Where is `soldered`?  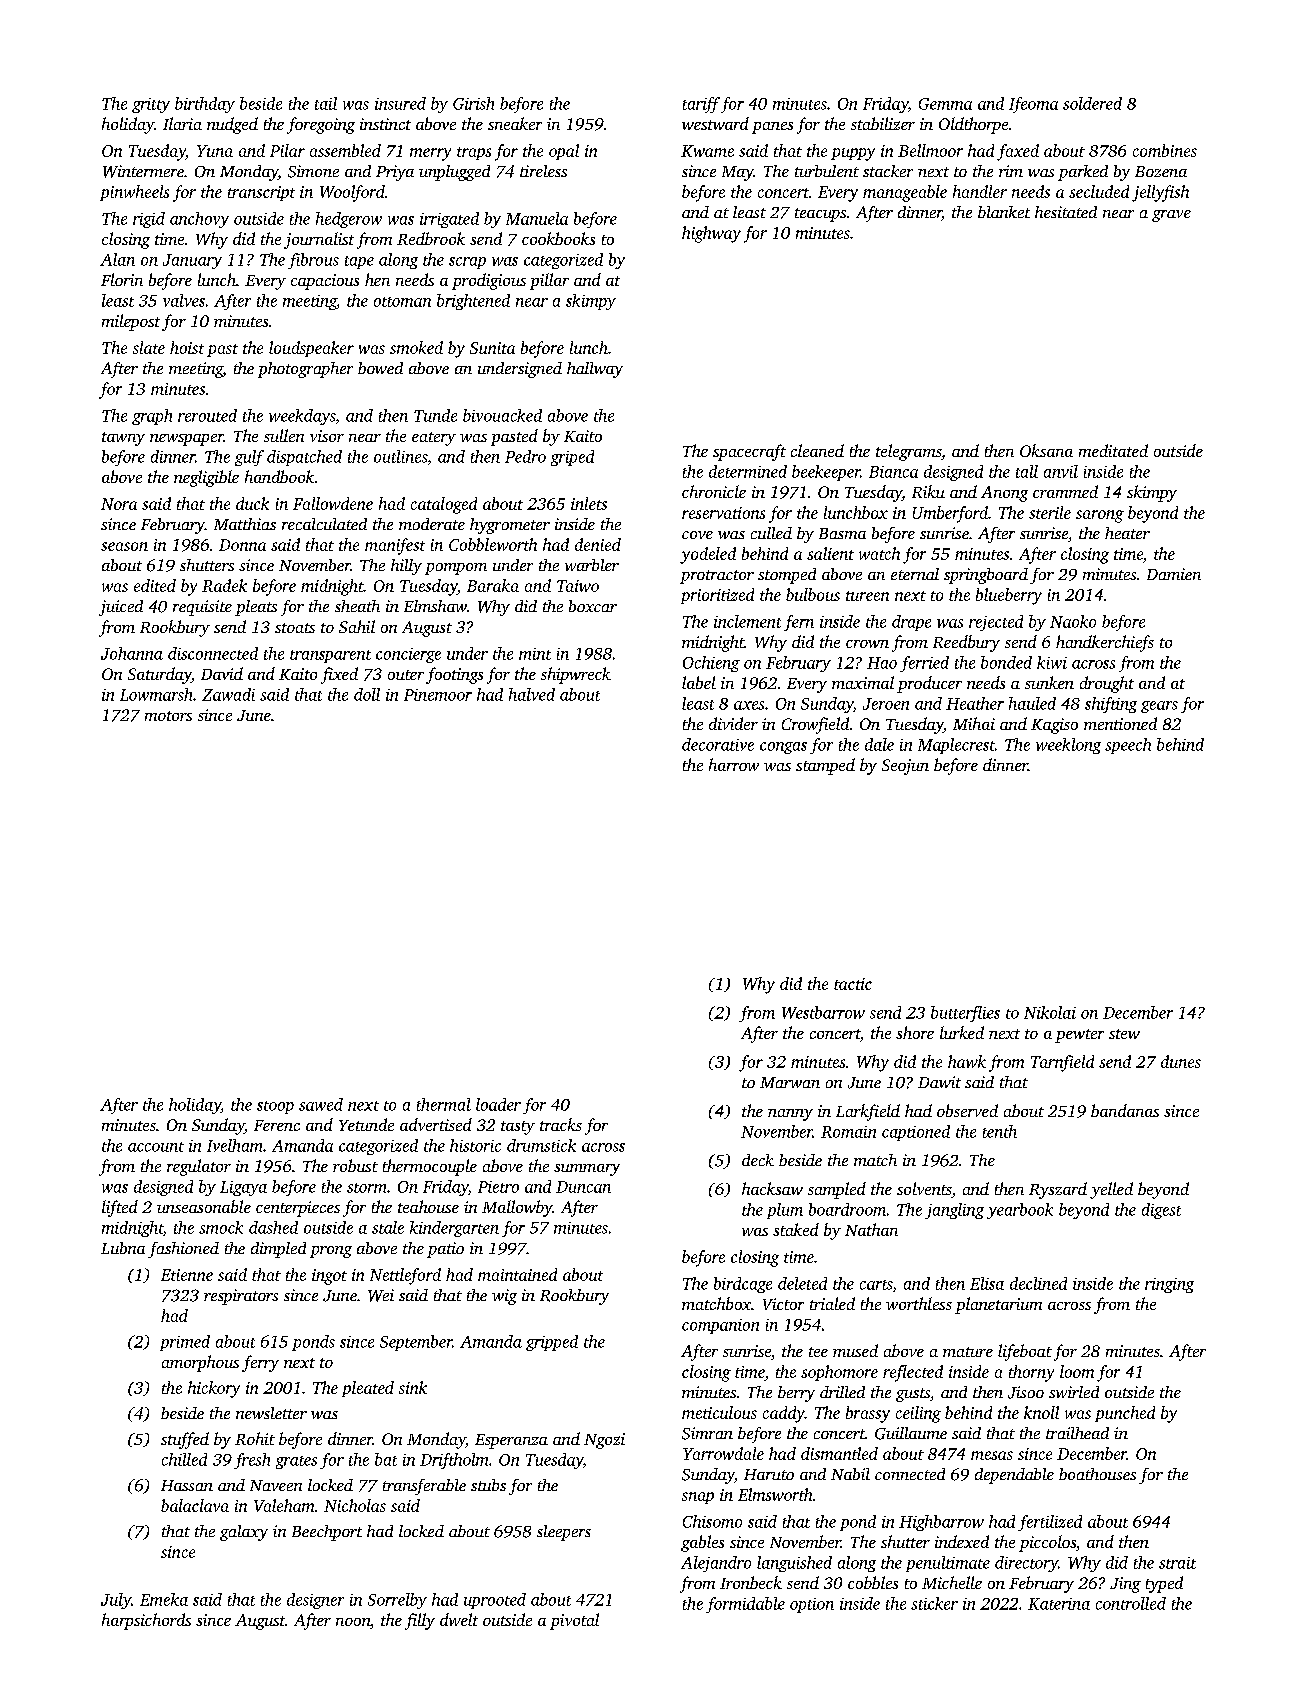
soldered is located at coordinates (1092, 103).
